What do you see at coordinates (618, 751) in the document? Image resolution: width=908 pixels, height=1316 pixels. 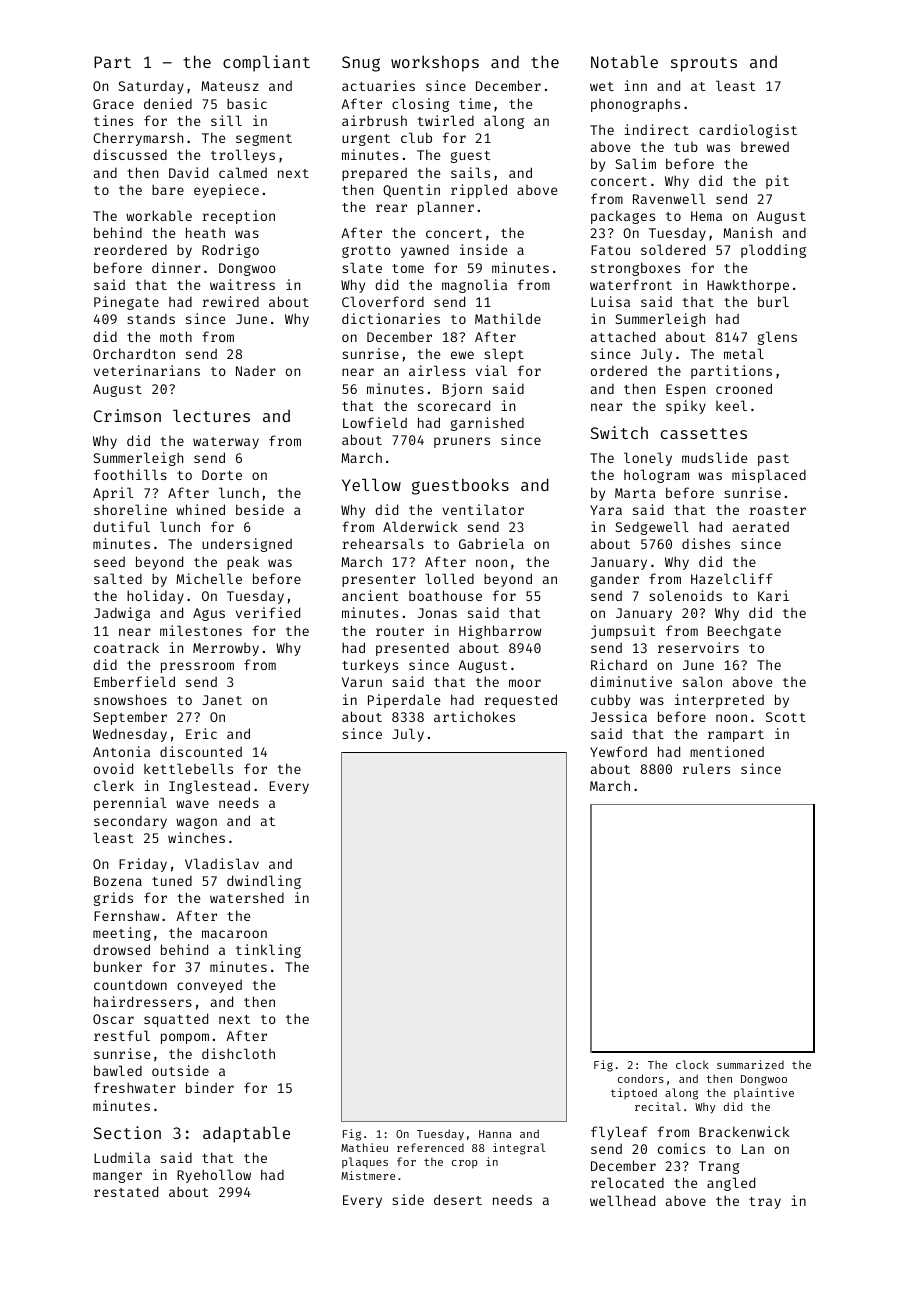 I see `Yewford` at bounding box center [618, 751].
